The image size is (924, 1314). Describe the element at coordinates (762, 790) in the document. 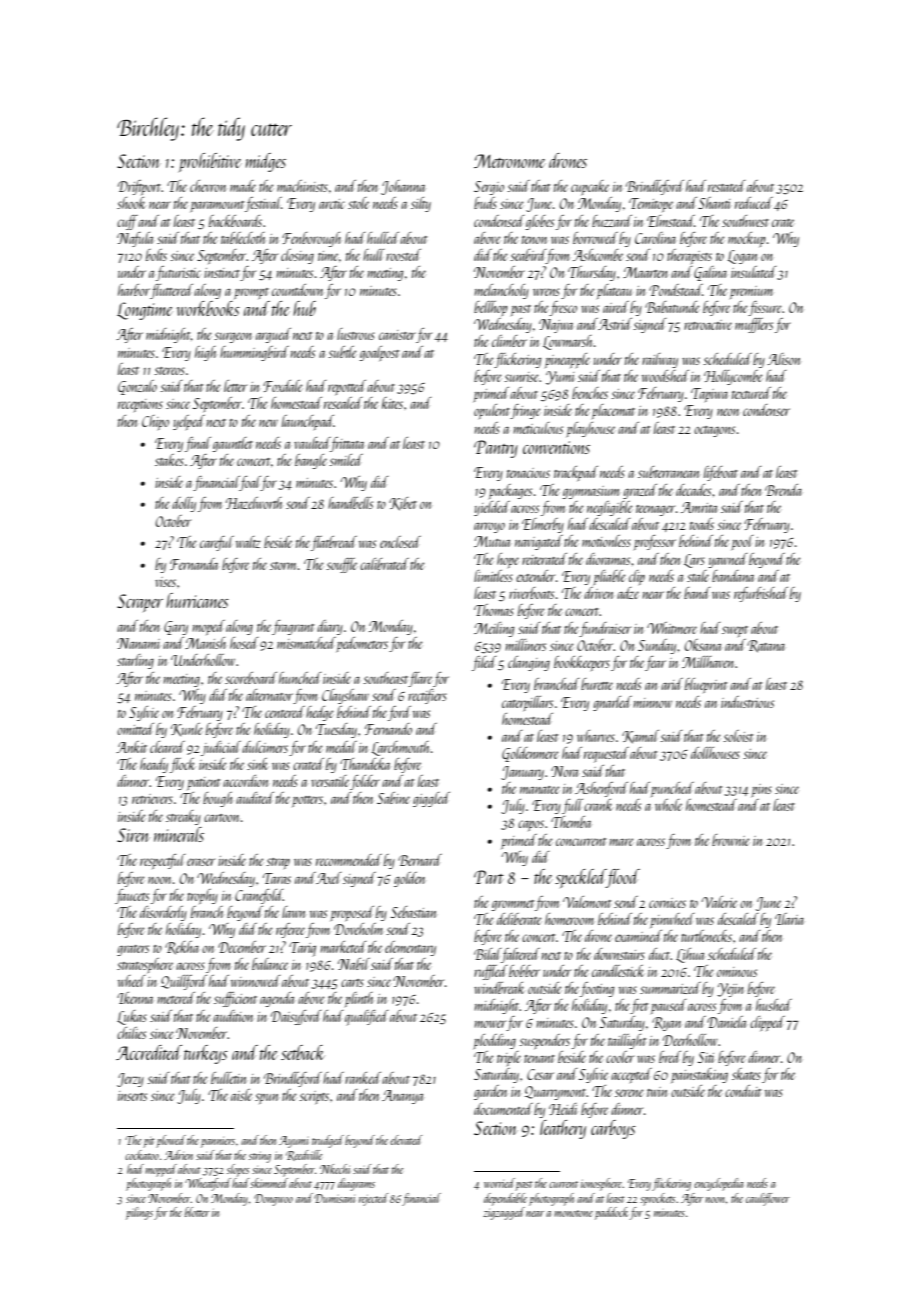

I see `pins` at that location.
